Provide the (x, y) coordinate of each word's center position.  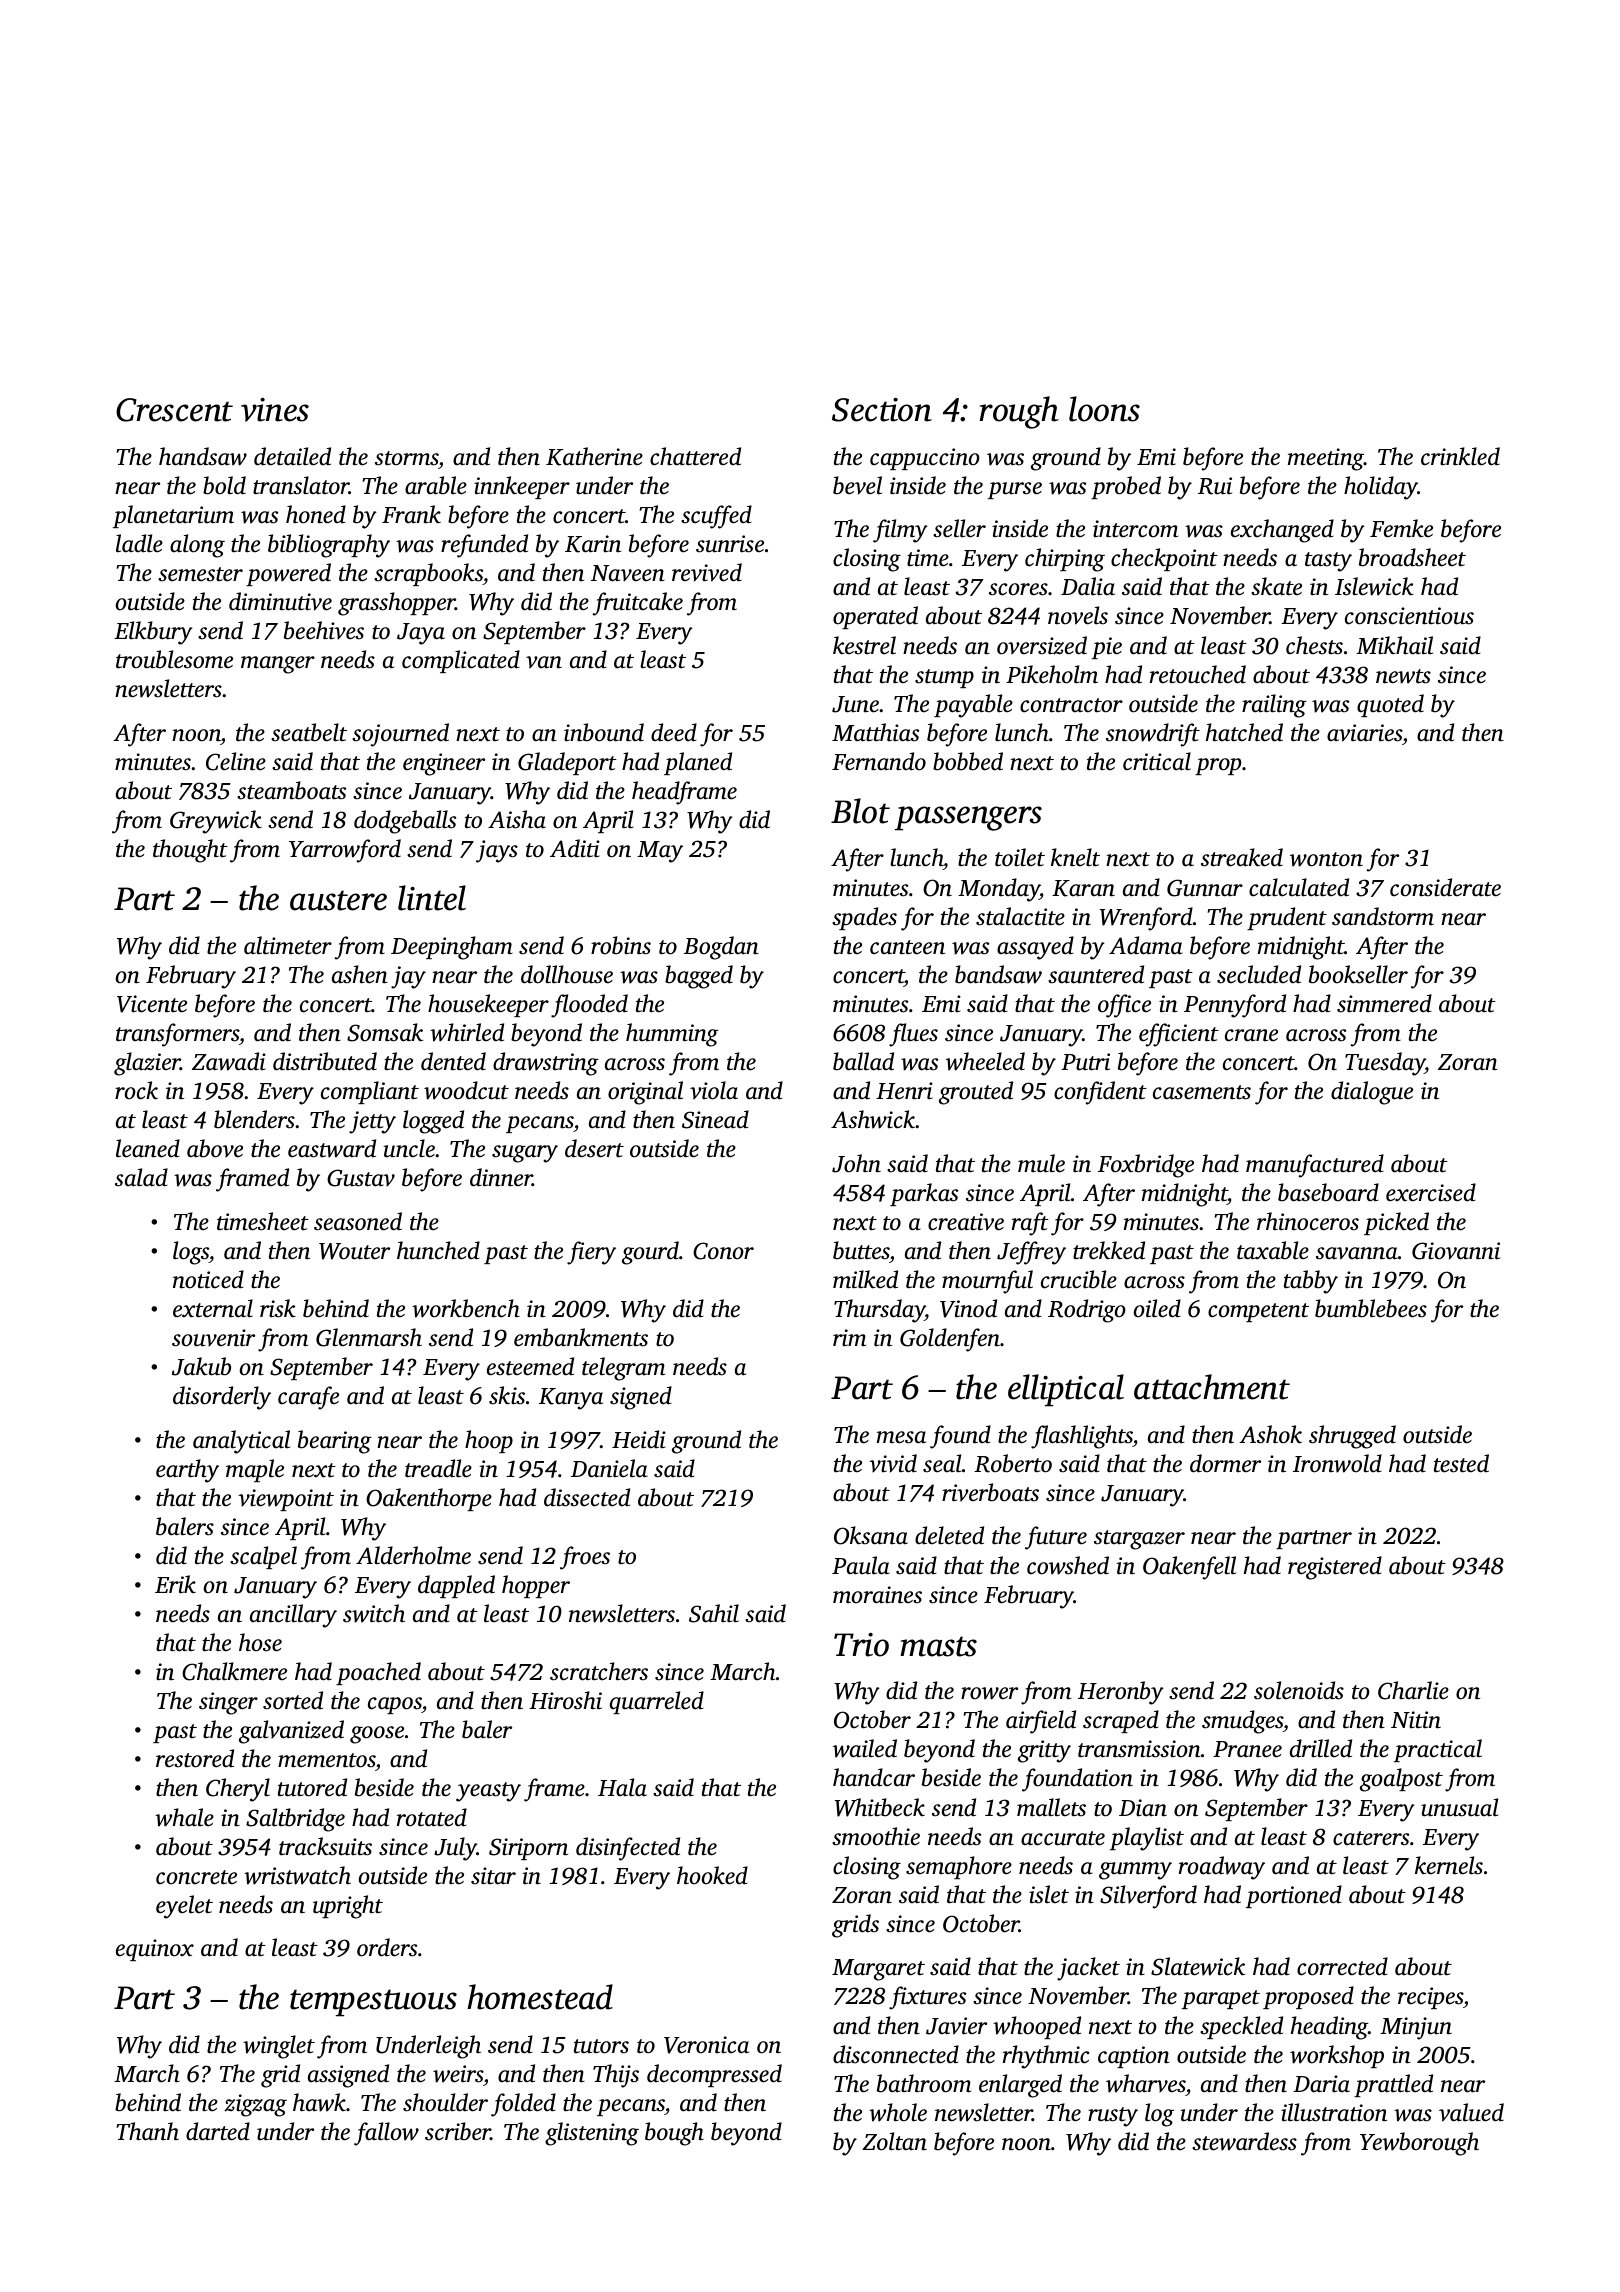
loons (1104, 409)
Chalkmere (234, 1671)
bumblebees (1371, 1308)
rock (136, 1090)
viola (714, 1090)
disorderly (222, 1398)
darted (218, 2131)
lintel (432, 898)
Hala (622, 1787)
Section (882, 410)
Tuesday (1385, 1064)
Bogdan (721, 948)
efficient (1179, 1035)
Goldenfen (950, 1340)
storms (406, 458)
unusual (1459, 1807)
